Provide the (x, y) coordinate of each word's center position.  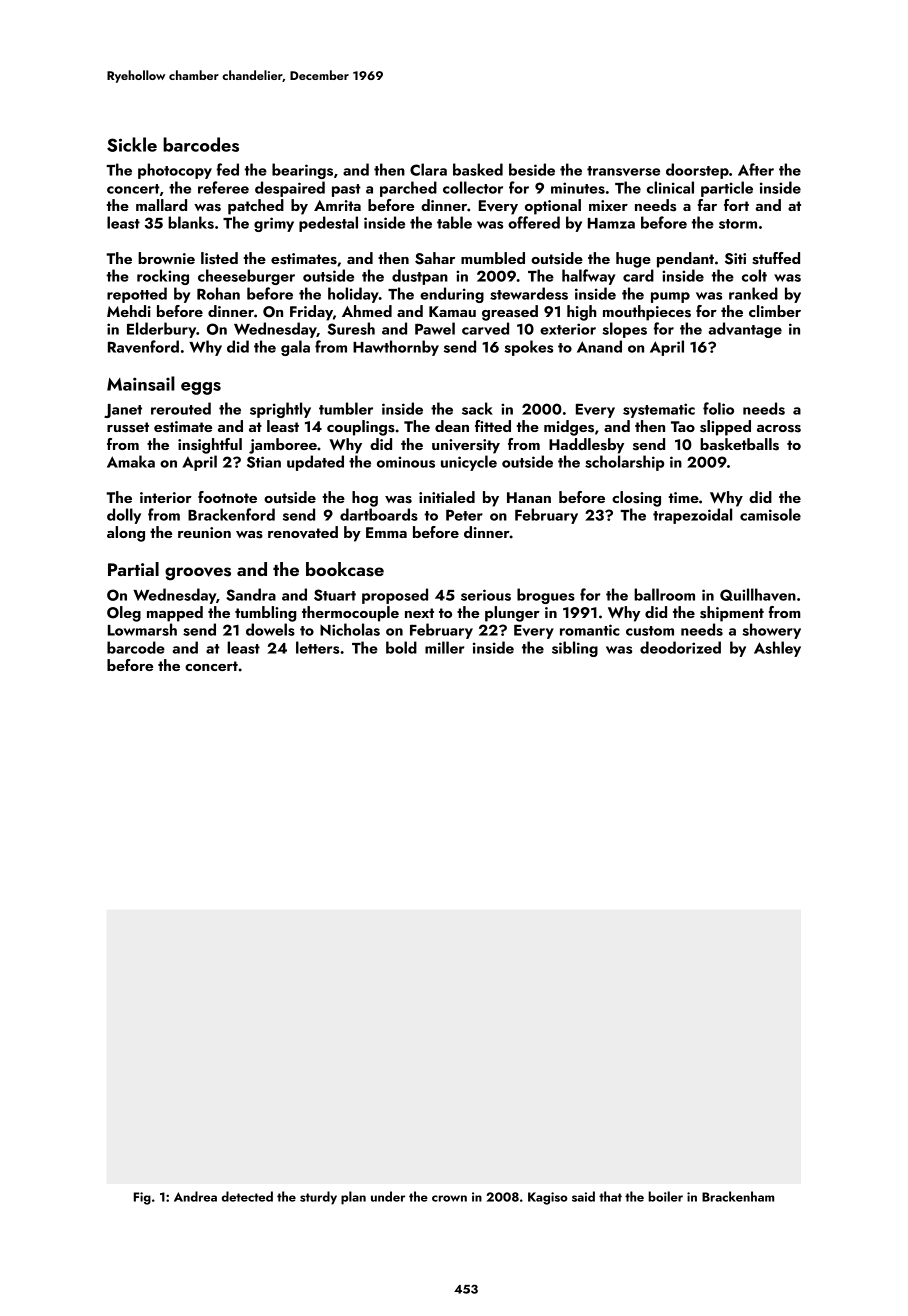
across (779, 429)
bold (401, 647)
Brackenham (738, 1196)
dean (452, 426)
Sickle (132, 144)
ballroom (664, 594)
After (756, 169)
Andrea (195, 1196)
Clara (428, 169)
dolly (124, 516)
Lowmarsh (142, 629)
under (388, 1196)
